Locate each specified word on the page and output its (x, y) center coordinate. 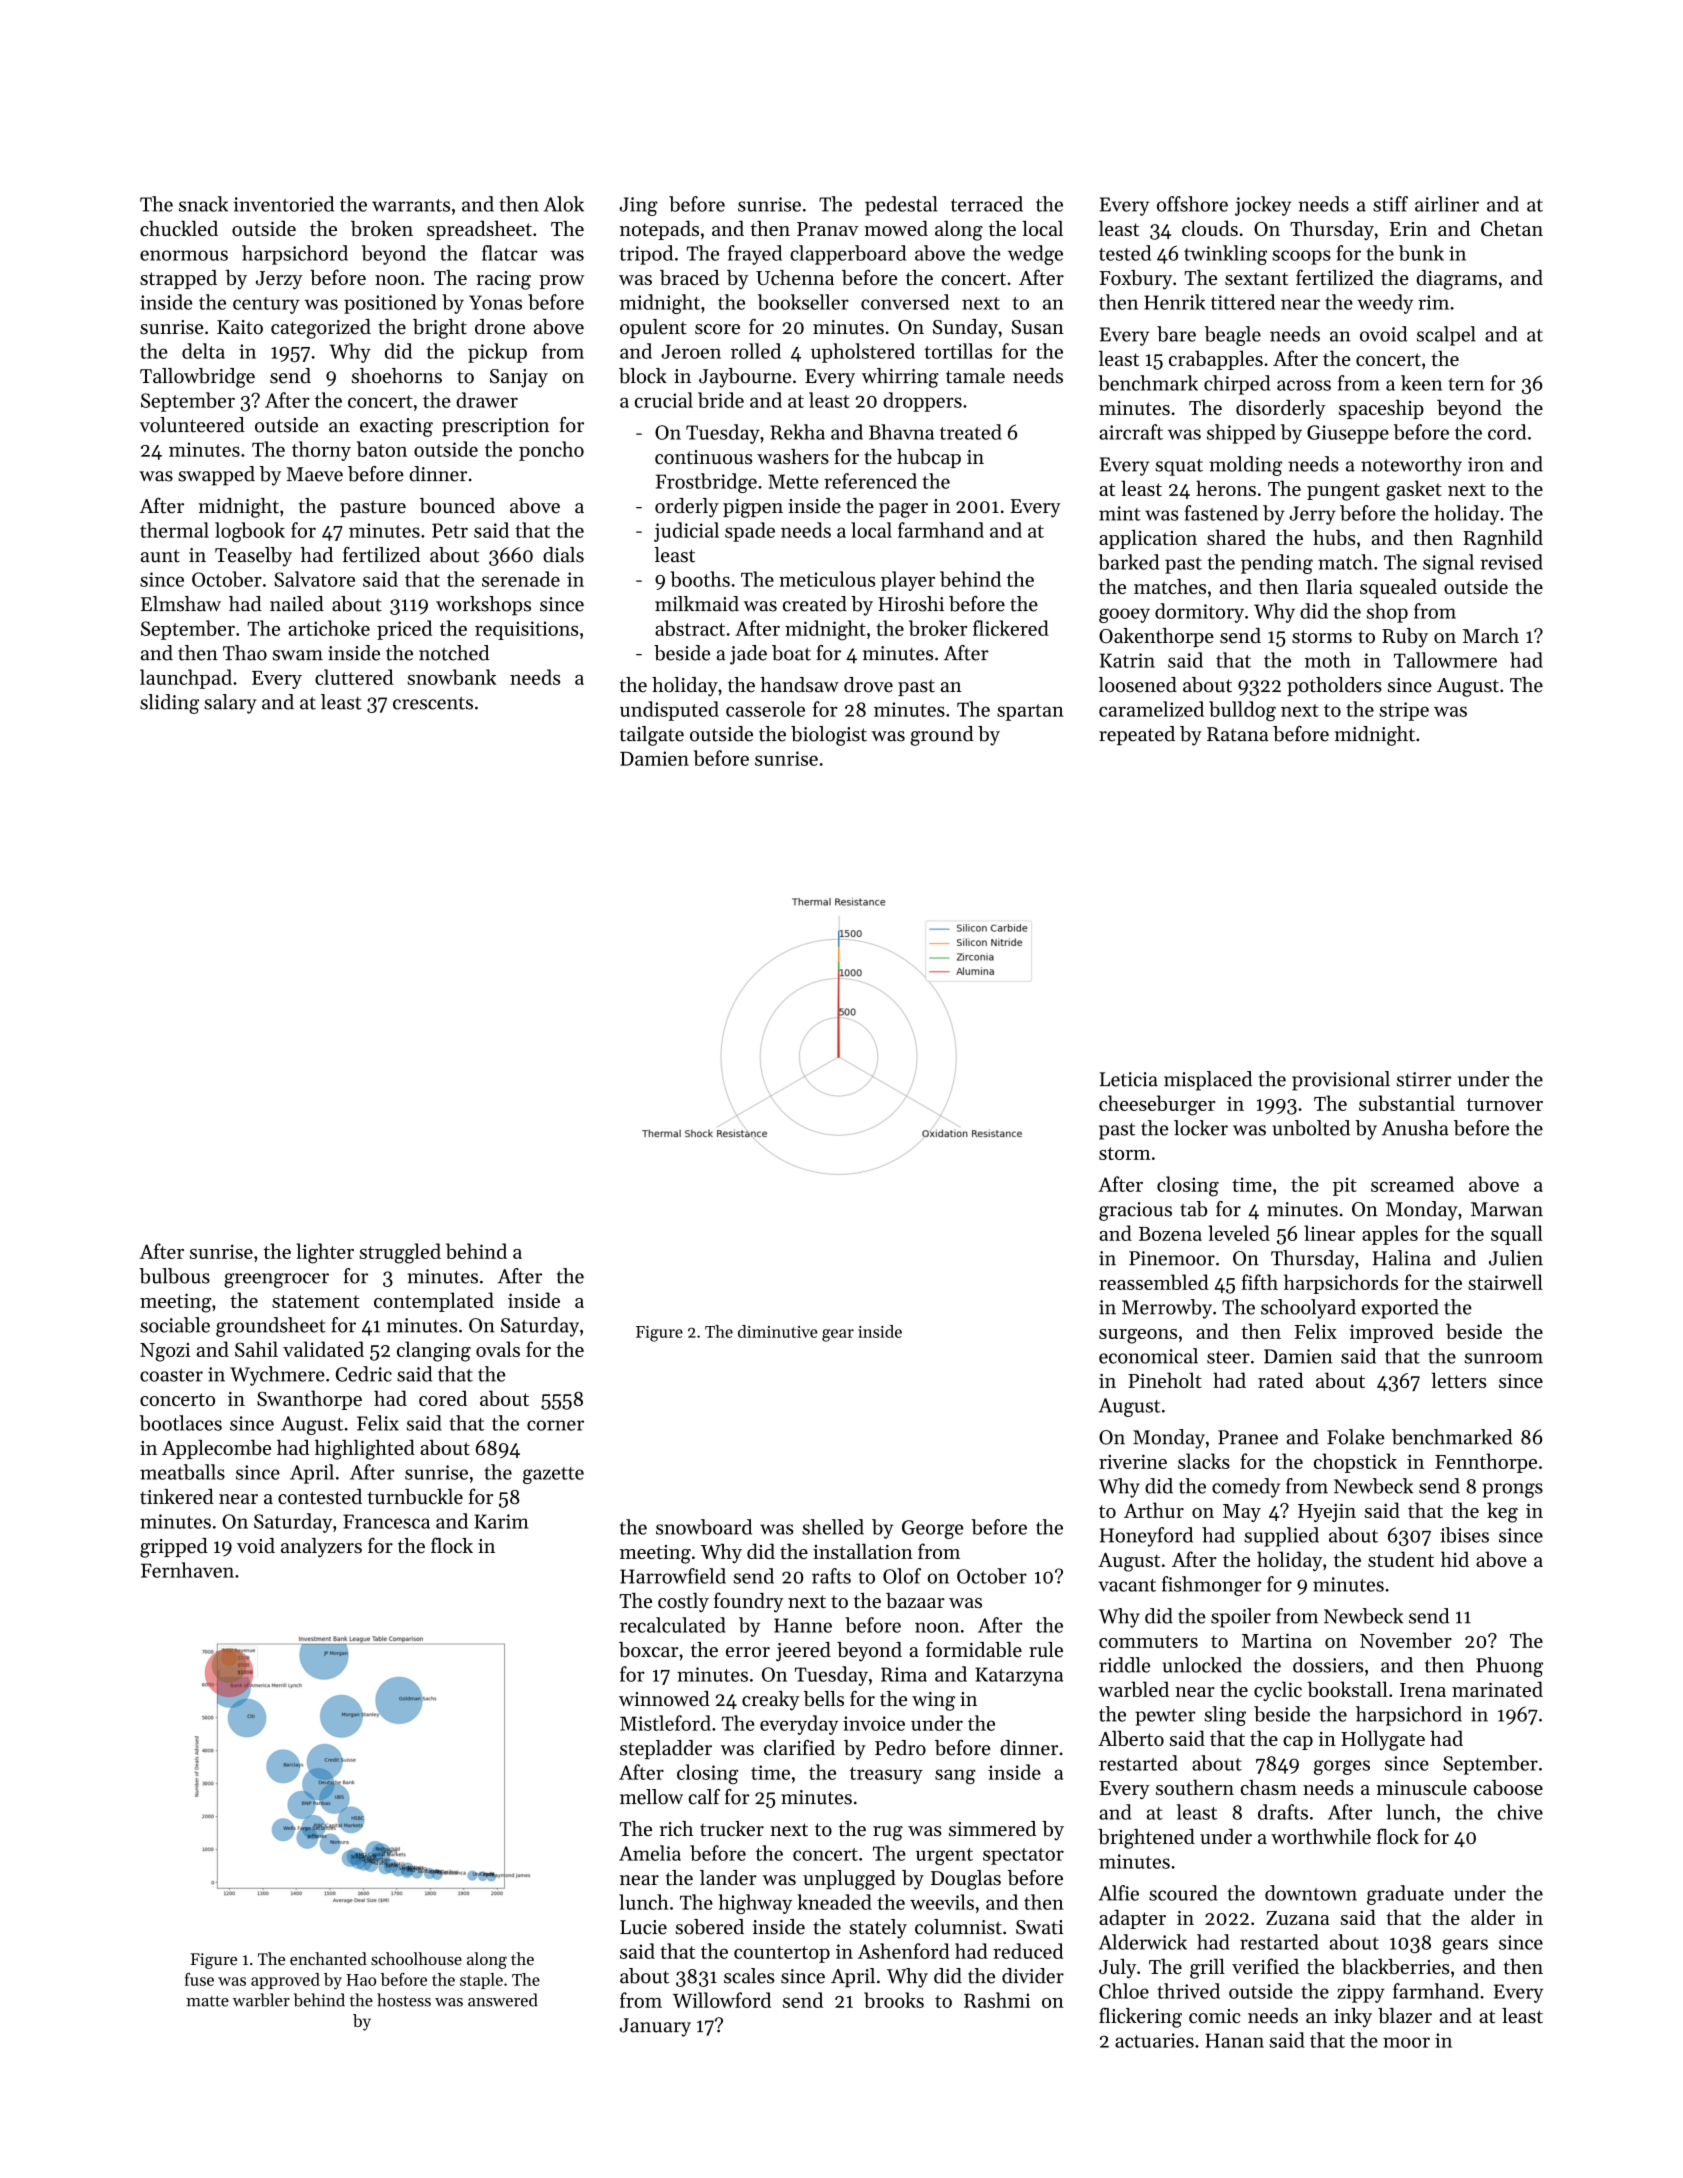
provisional (1341, 1081)
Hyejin (1327, 1512)
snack (203, 204)
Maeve (314, 474)
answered (503, 2000)
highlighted (365, 1449)
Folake (1356, 1437)
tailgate (652, 736)
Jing (638, 206)
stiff (1390, 204)
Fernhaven (187, 1570)
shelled (833, 1527)
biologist (829, 736)
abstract (690, 628)
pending (1277, 564)
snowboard (704, 1527)
